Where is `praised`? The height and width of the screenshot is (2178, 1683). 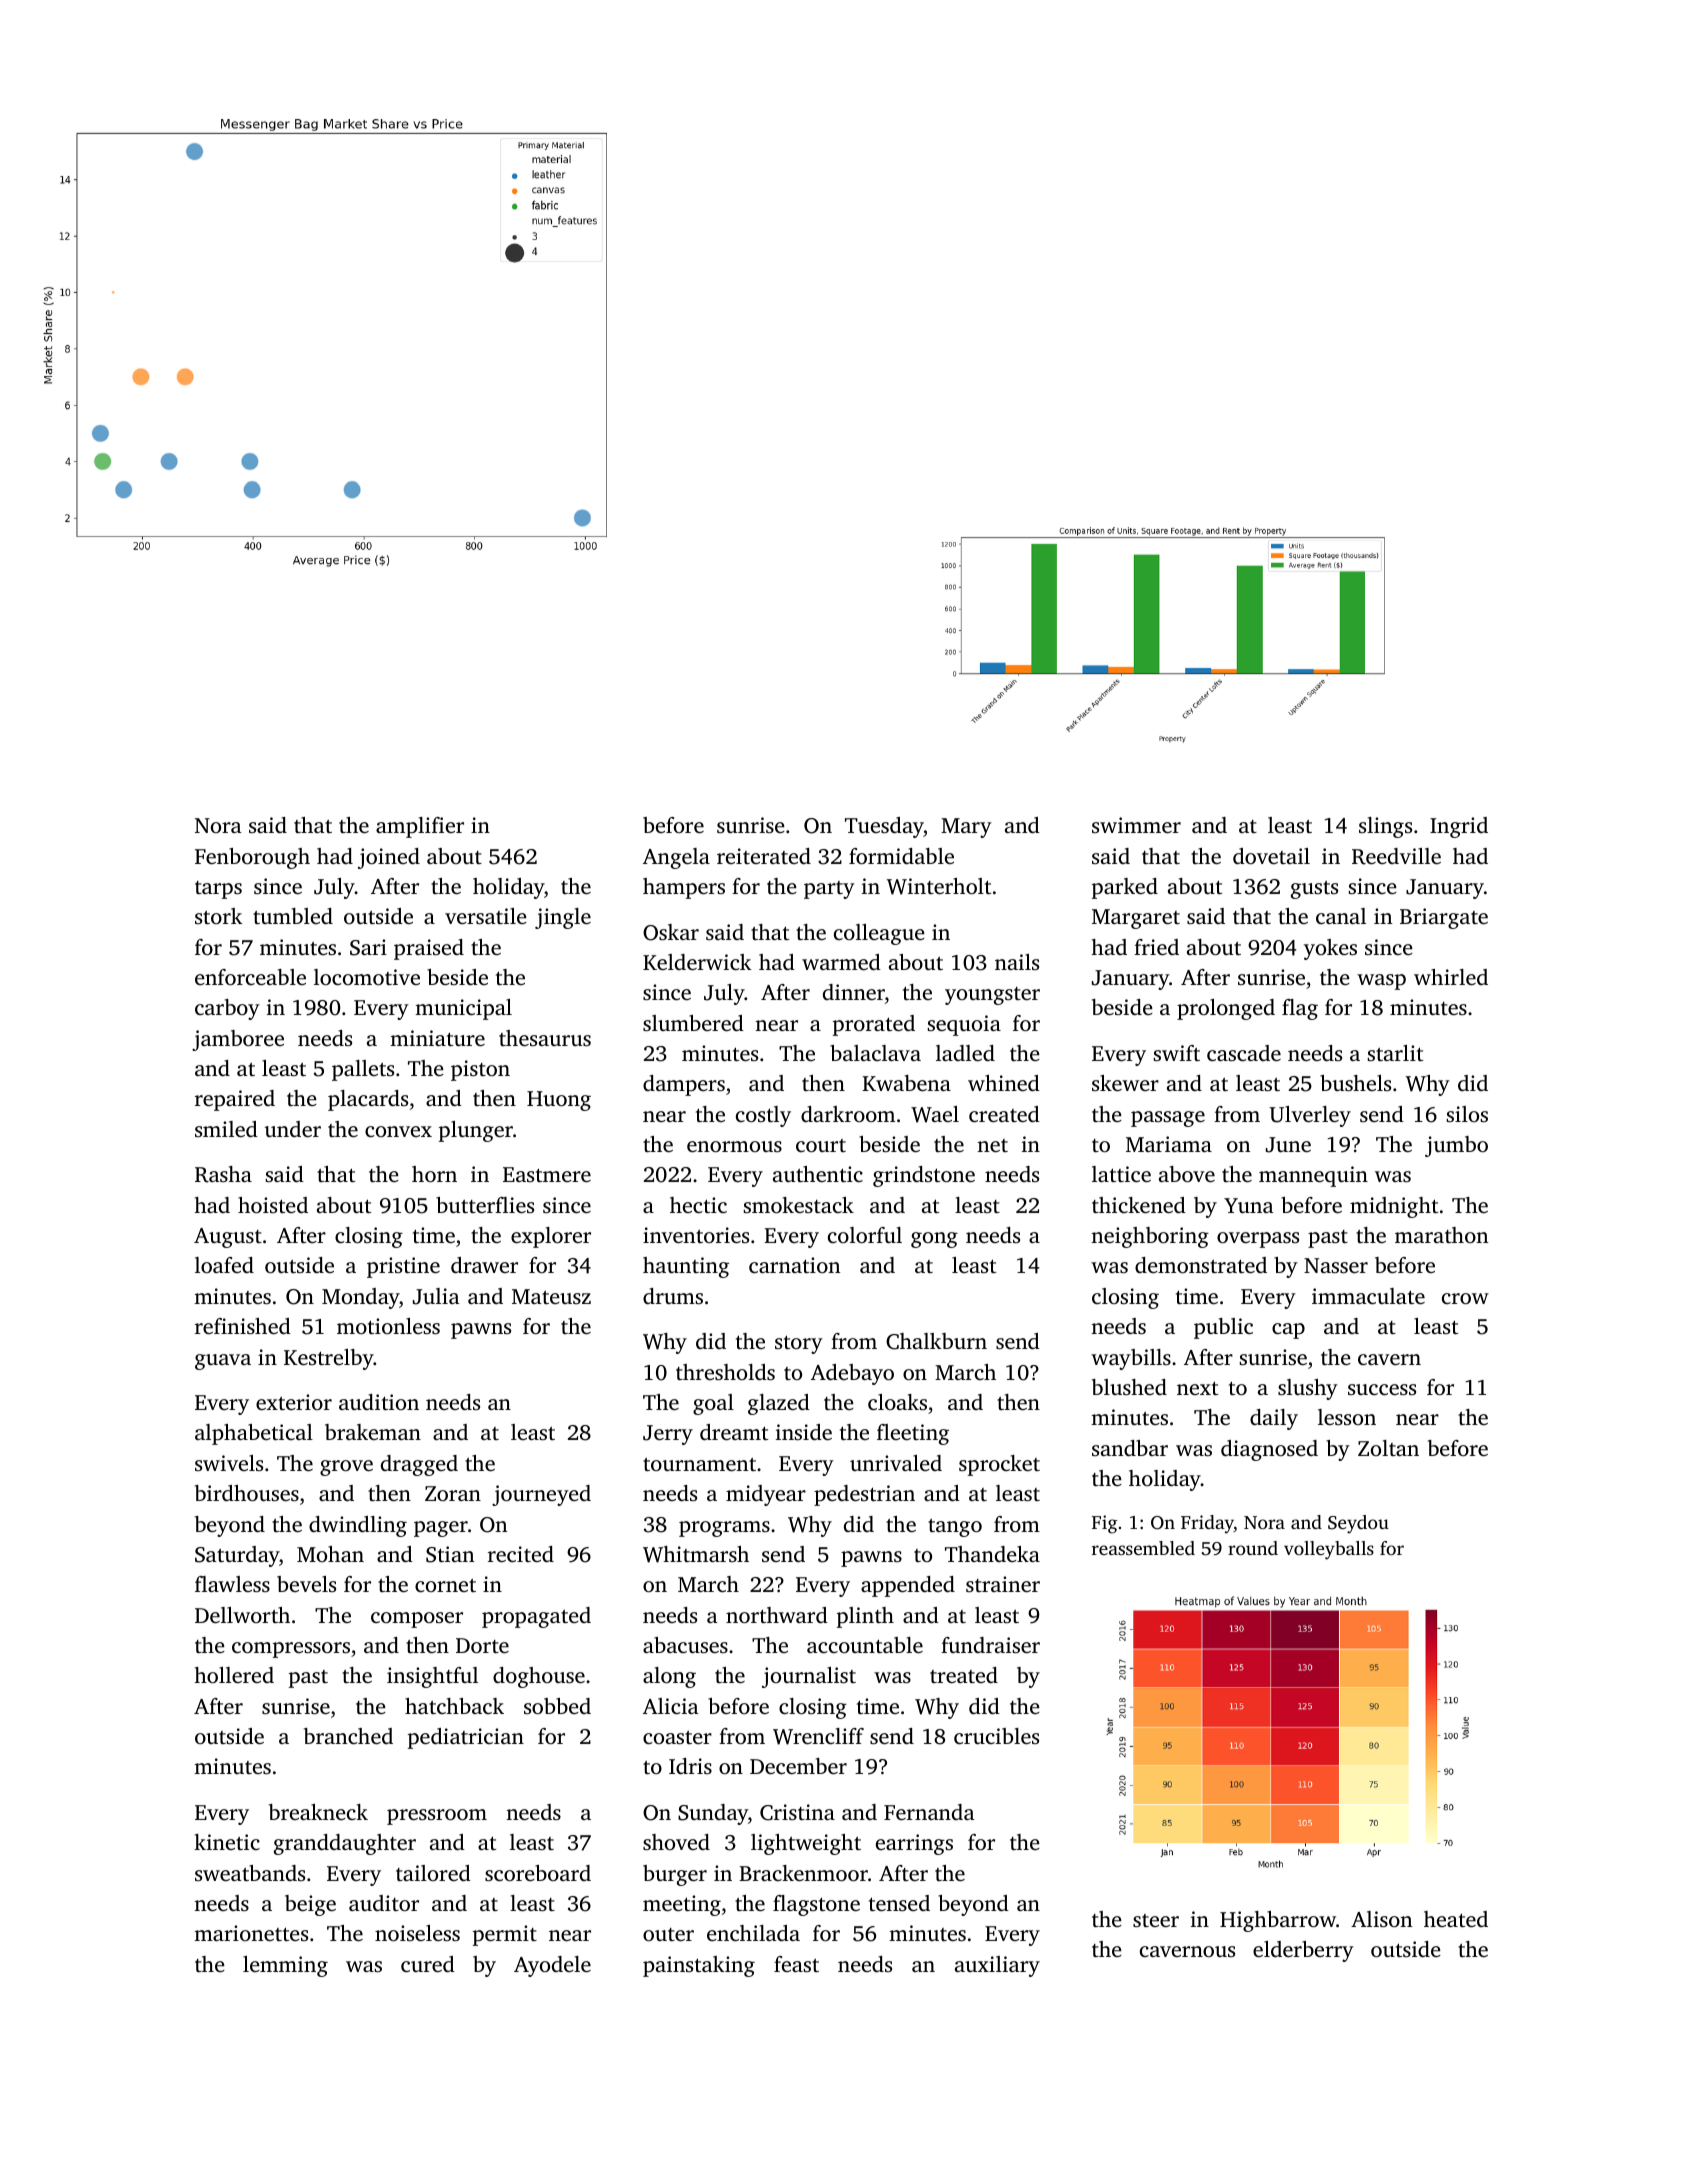 praised is located at coordinates (429, 949).
